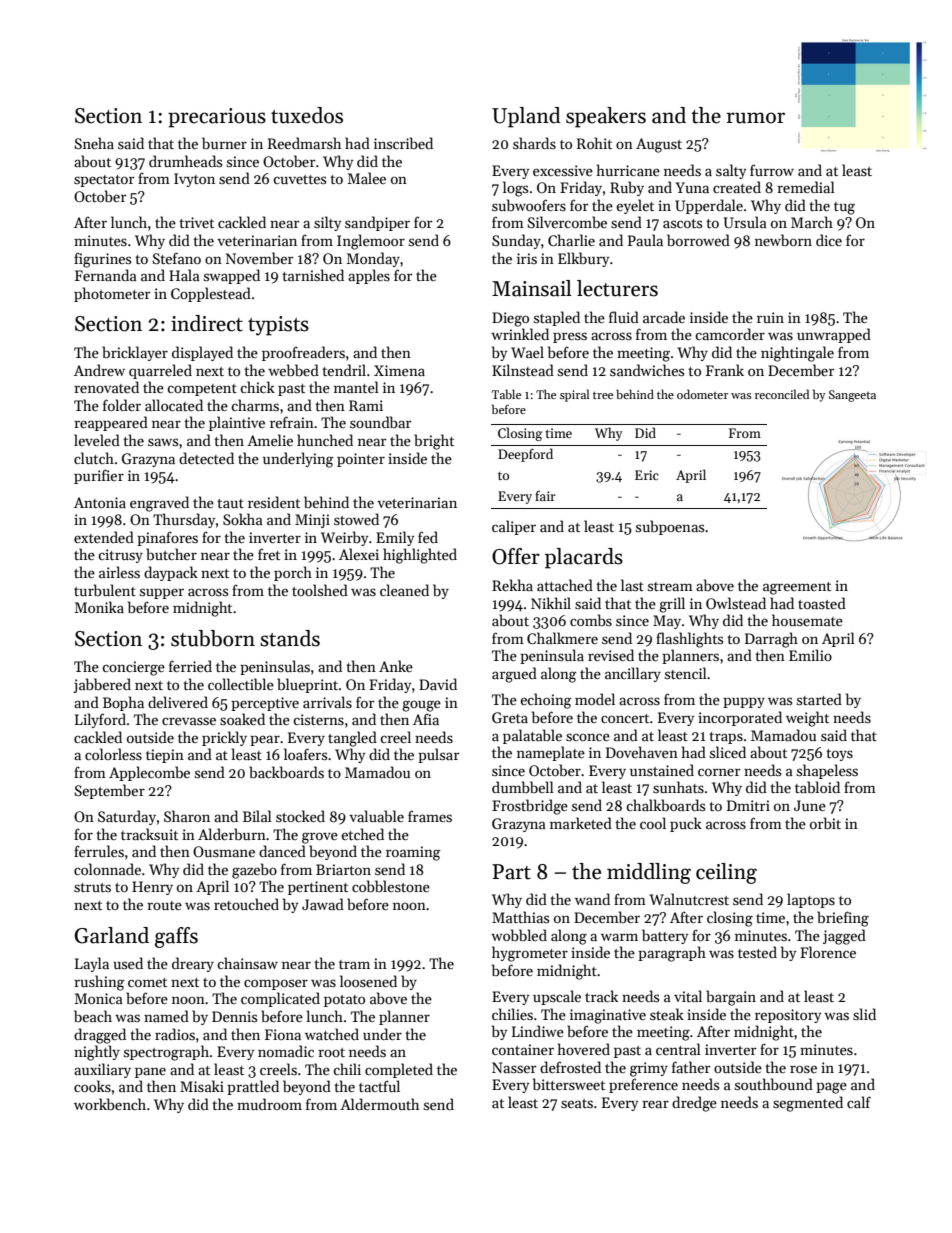  What do you see at coordinates (691, 1067) in the screenshot?
I see `father` at bounding box center [691, 1067].
